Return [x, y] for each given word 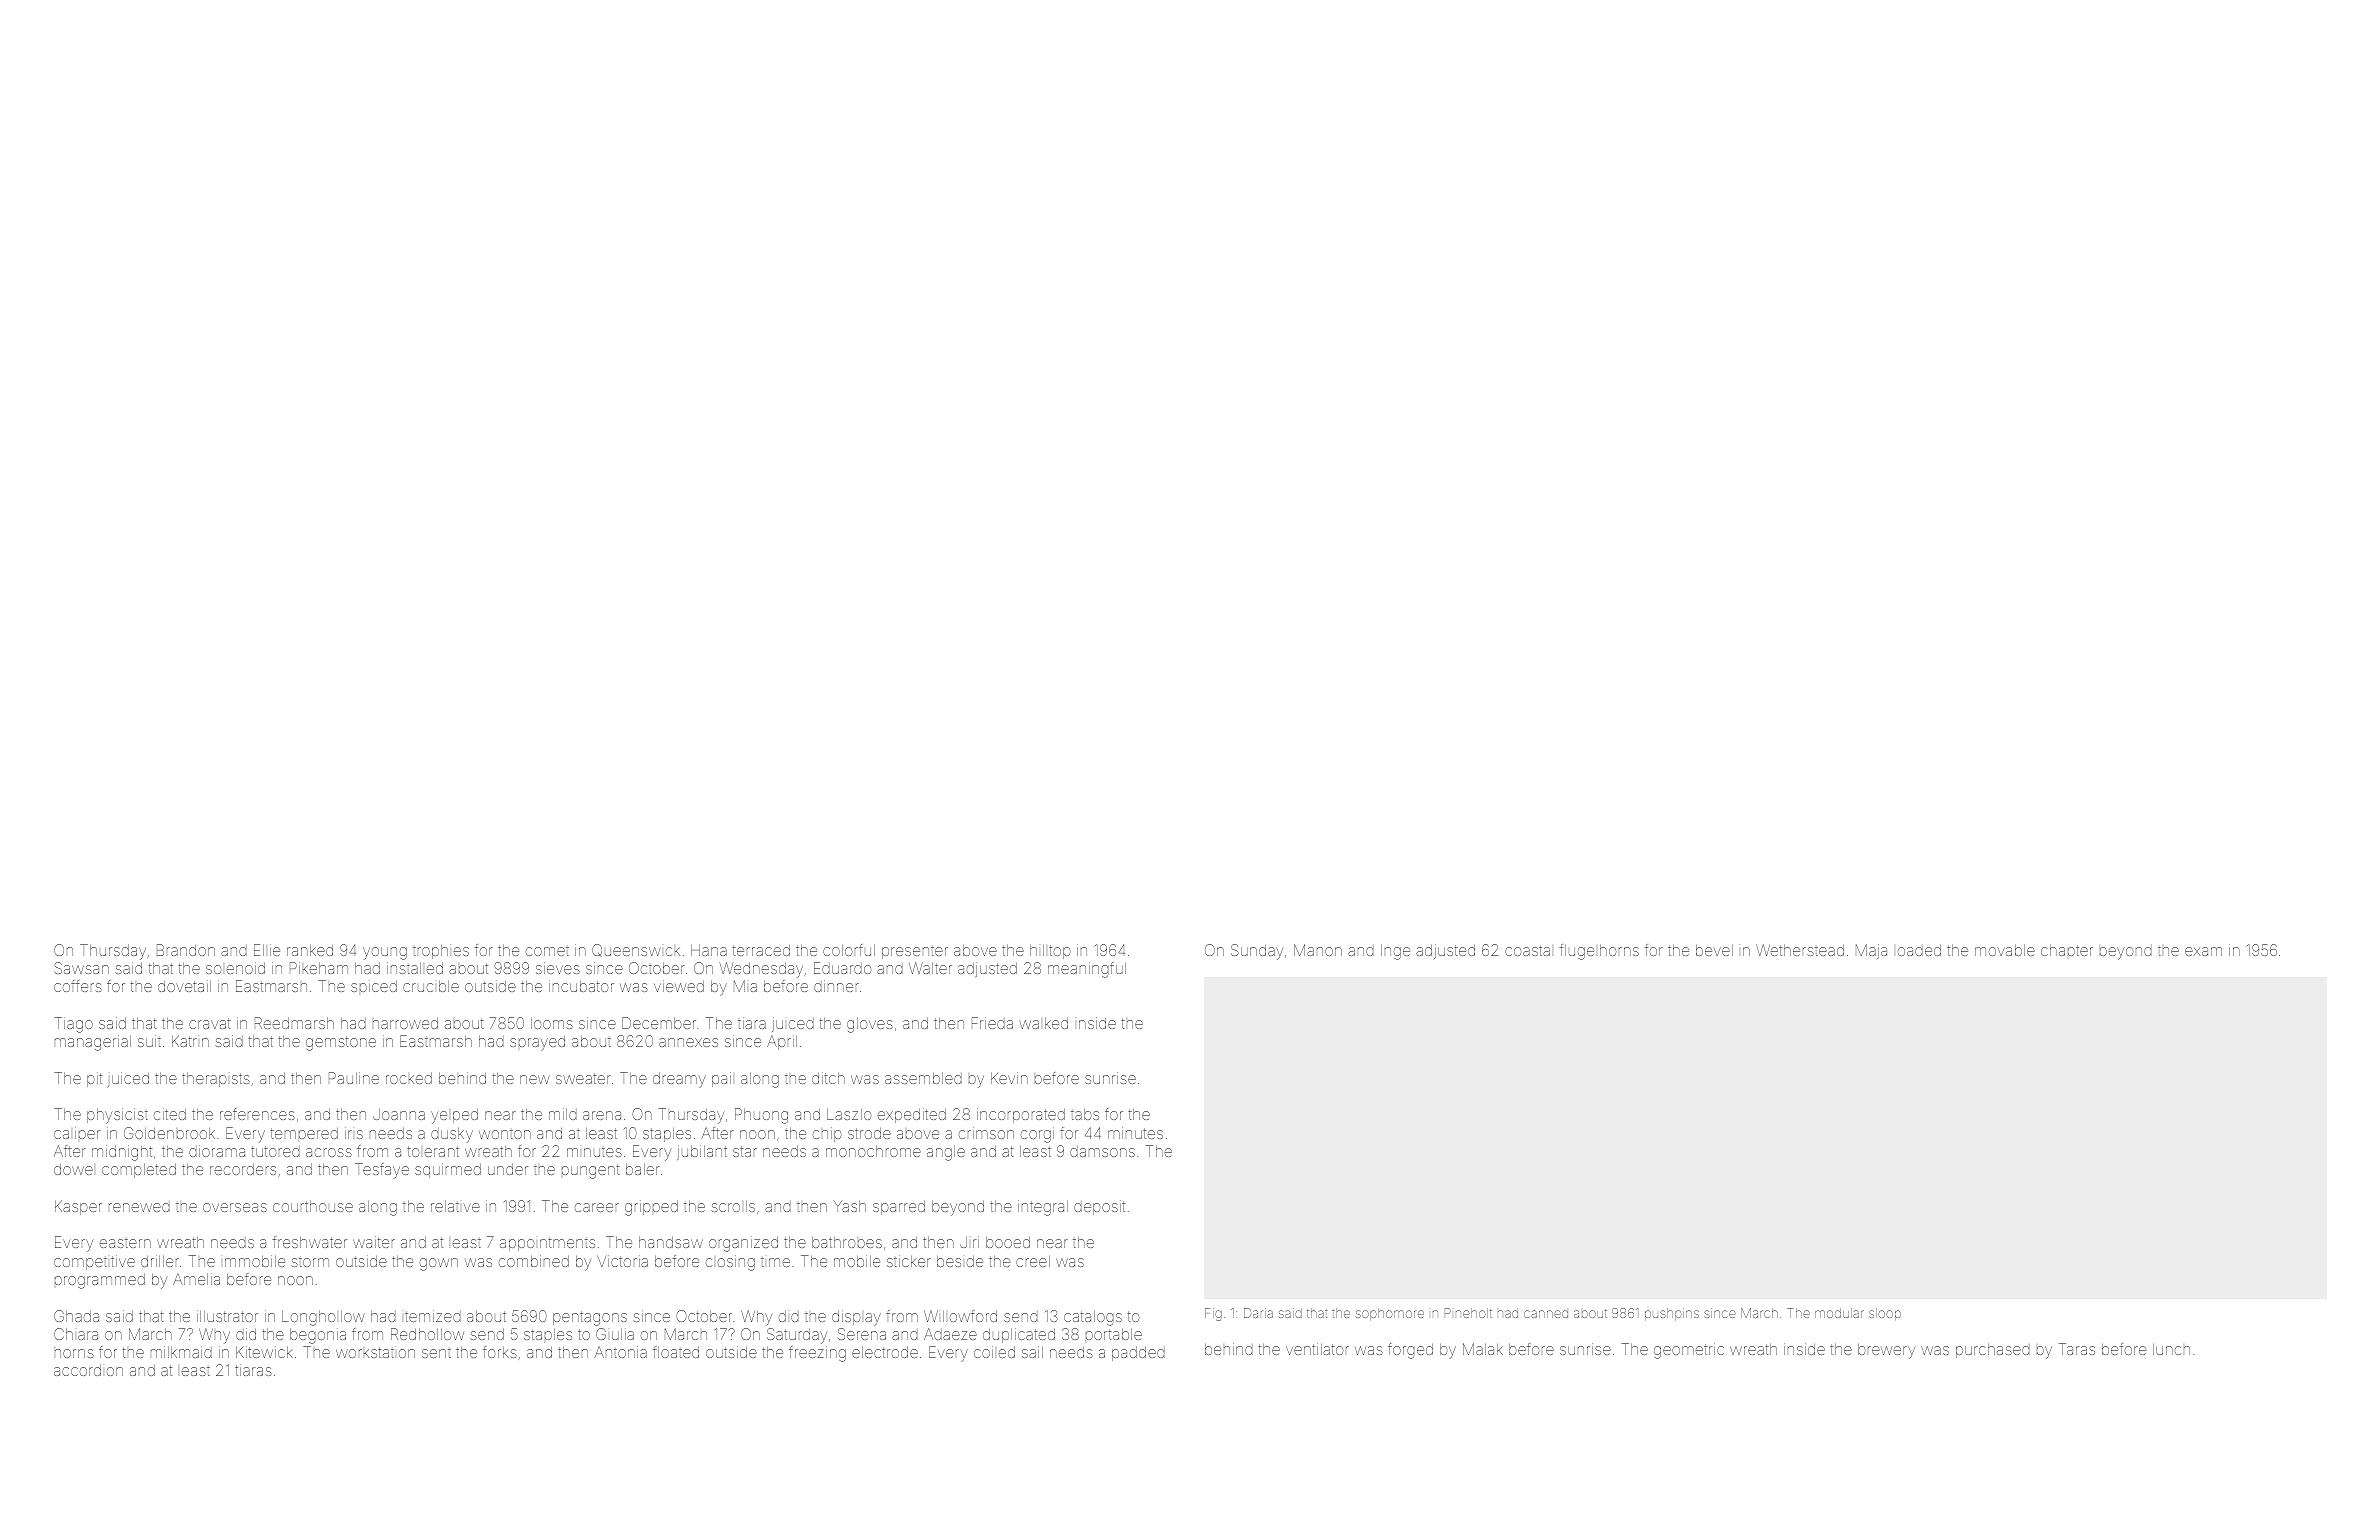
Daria [1258, 1313]
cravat [210, 1023]
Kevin [1009, 1078]
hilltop [1050, 952]
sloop [1885, 1314]
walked [1043, 1023]
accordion [88, 1370]
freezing [817, 1354]
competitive [94, 1262]
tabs [1085, 1114]
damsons [1102, 1151]
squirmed [448, 1170]
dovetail [184, 986]
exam [2203, 951]
